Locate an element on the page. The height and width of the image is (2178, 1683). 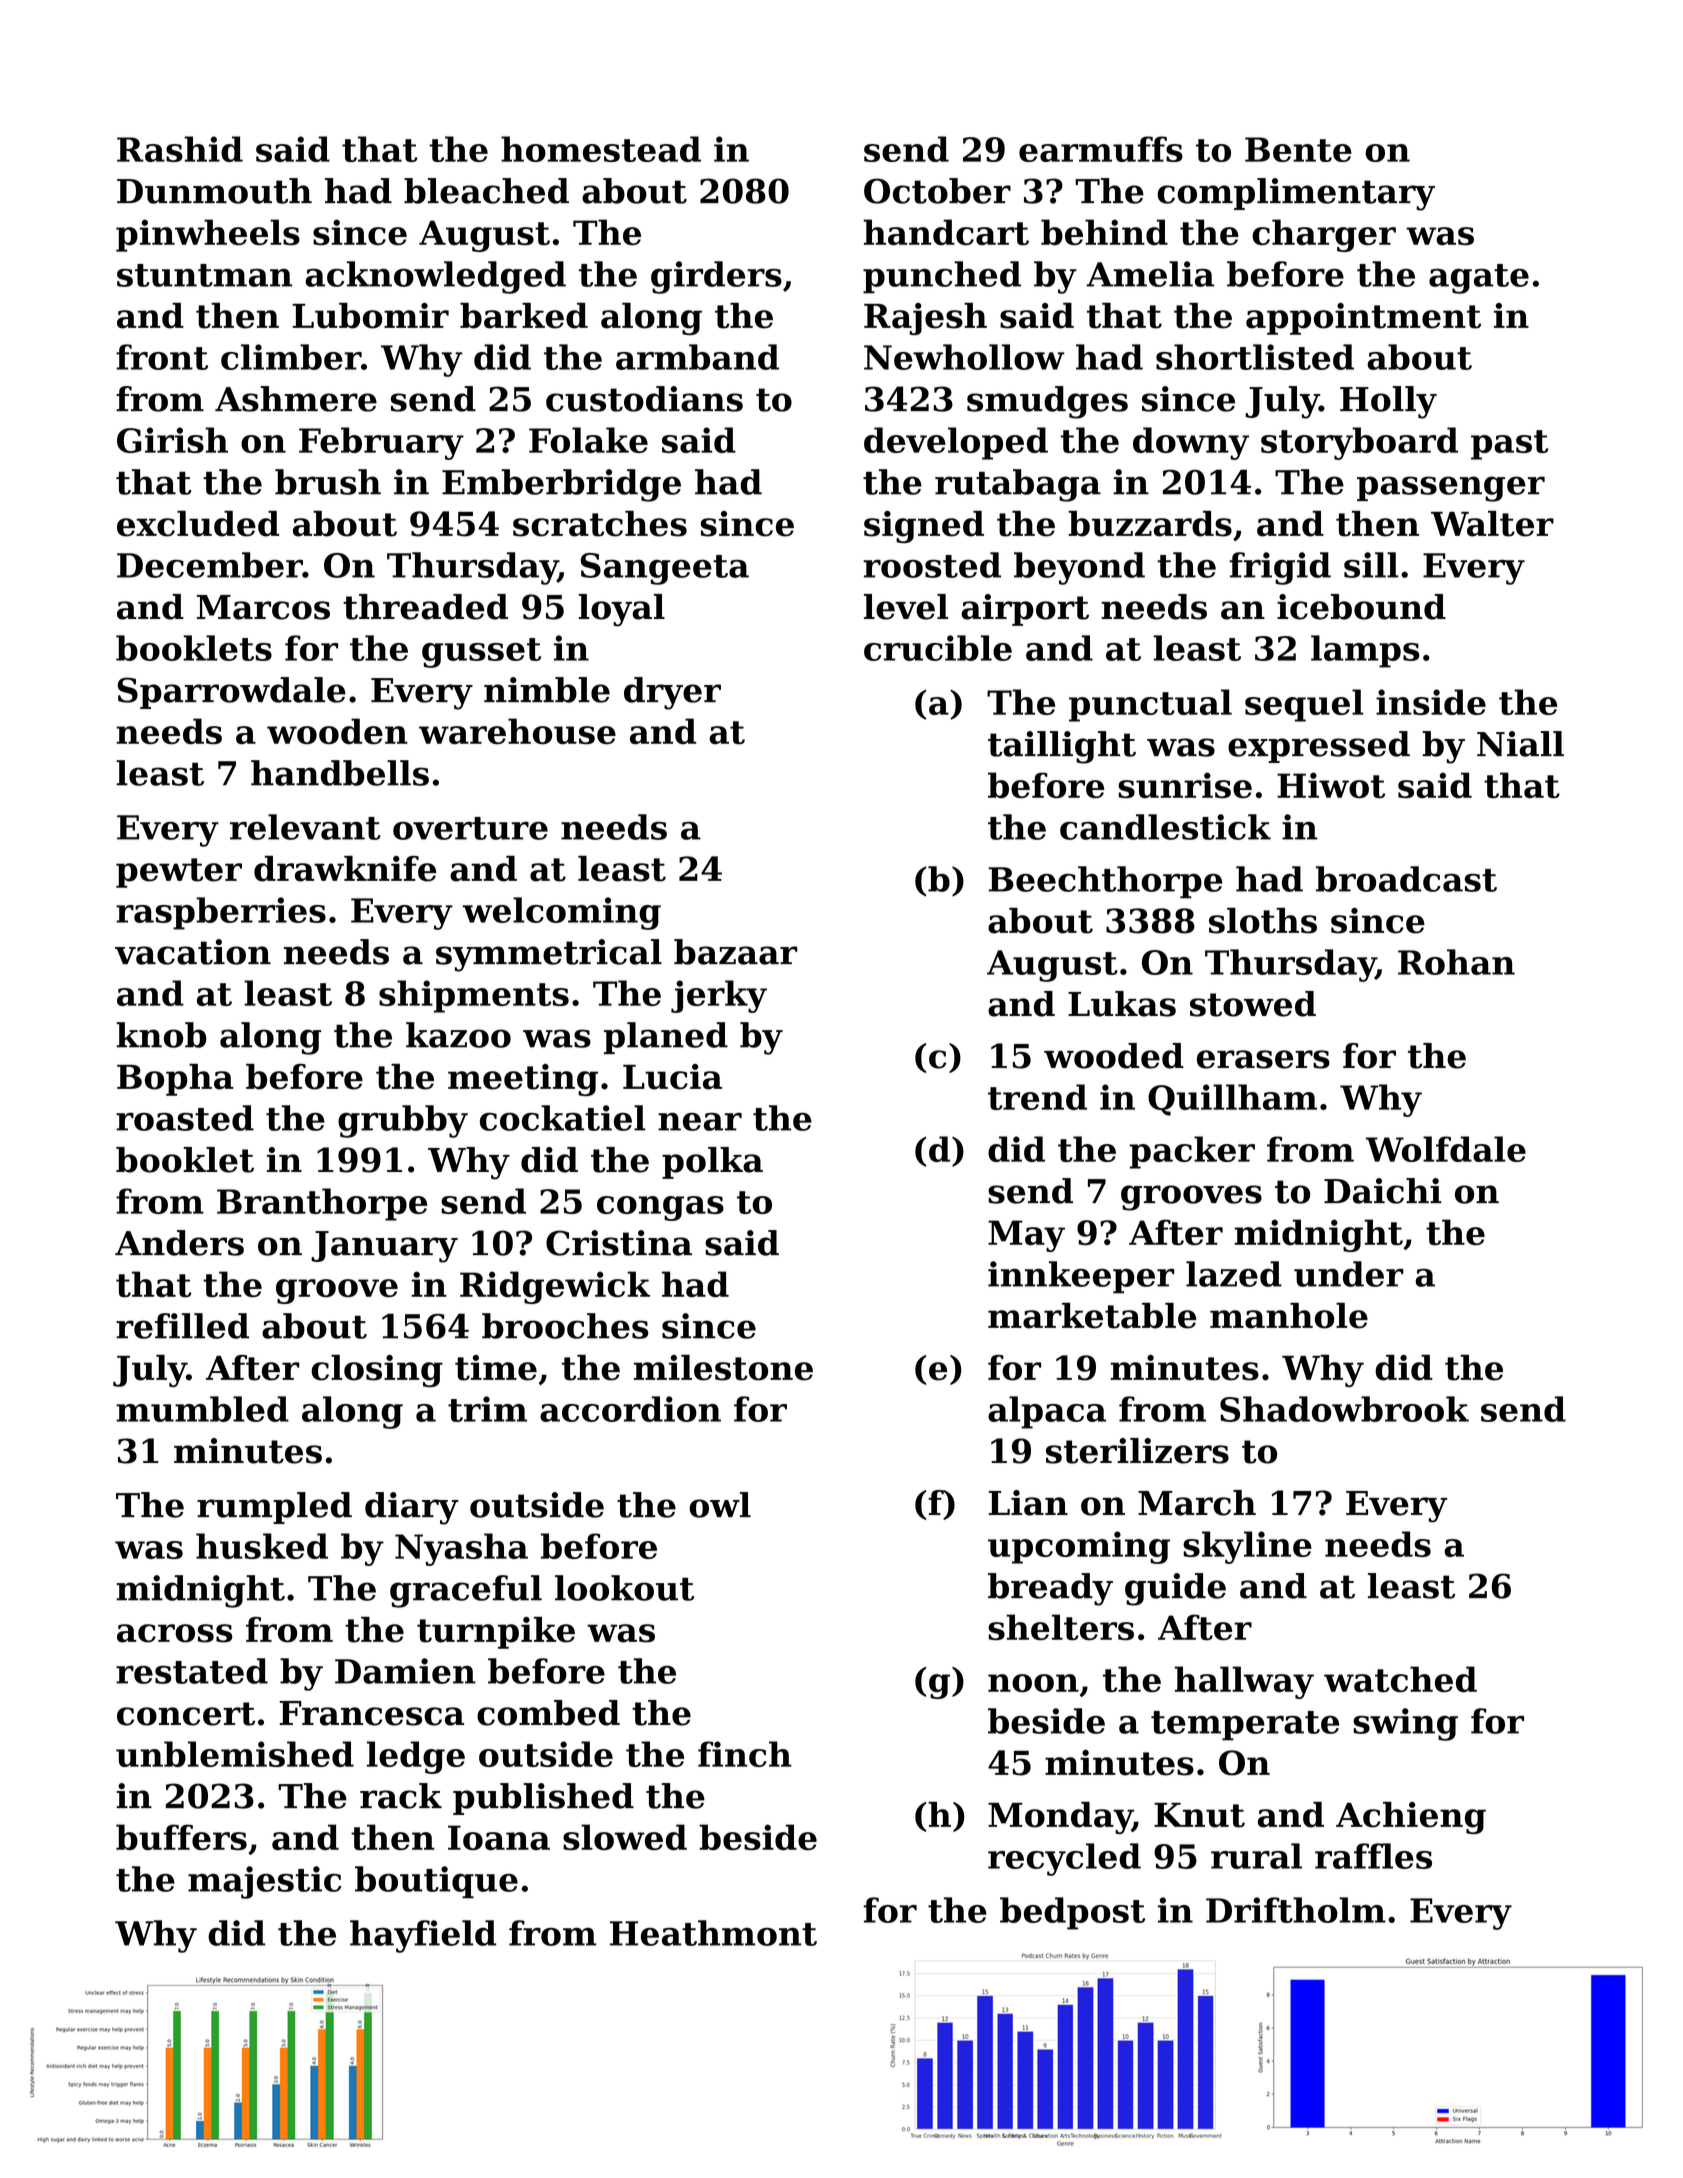
concert is located at coordinates (186, 1714).
